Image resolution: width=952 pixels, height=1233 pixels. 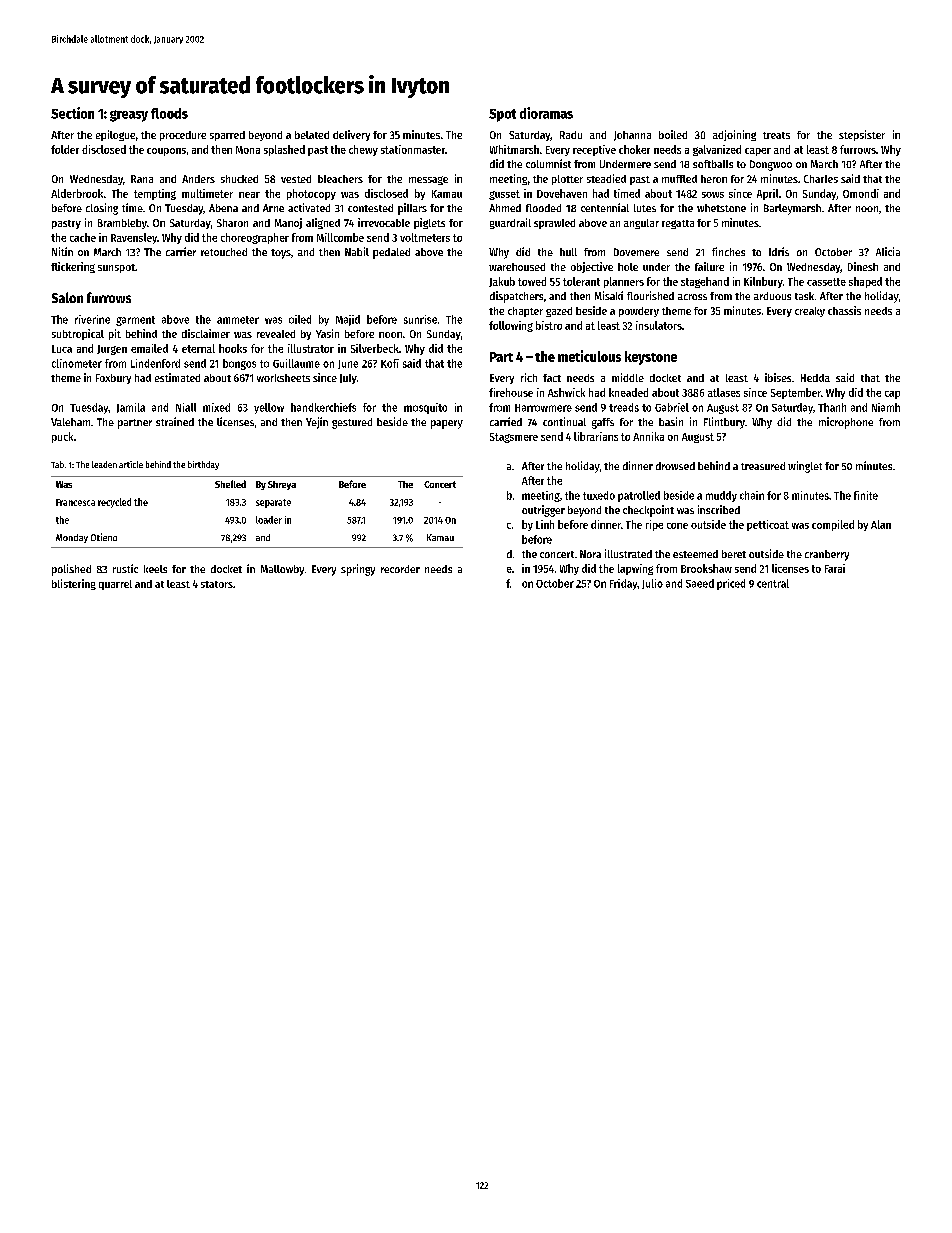 I want to click on mosquito, so click(x=425, y=408).
